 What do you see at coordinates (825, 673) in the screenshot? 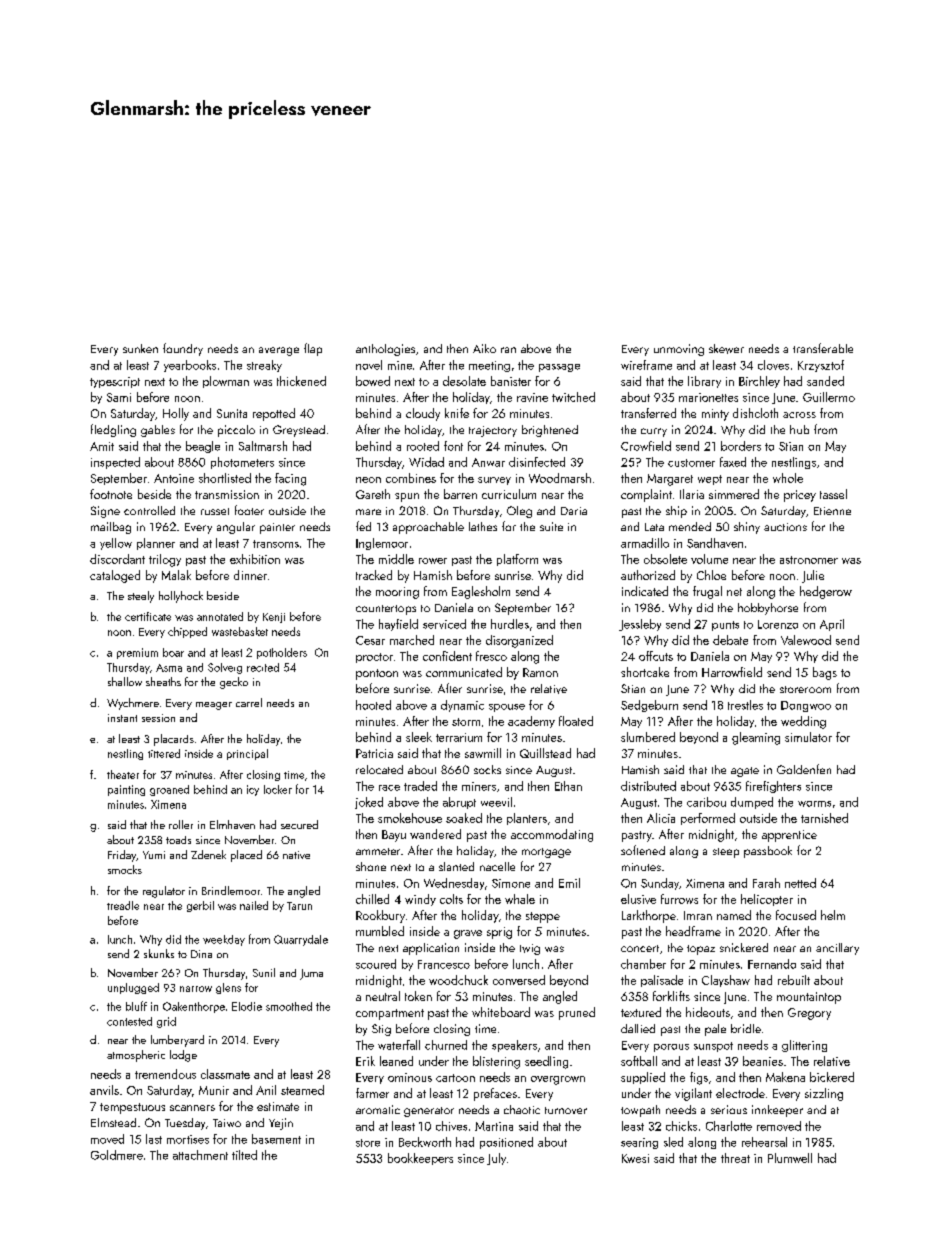
I see `bags` at bounding box center [825, 673].
